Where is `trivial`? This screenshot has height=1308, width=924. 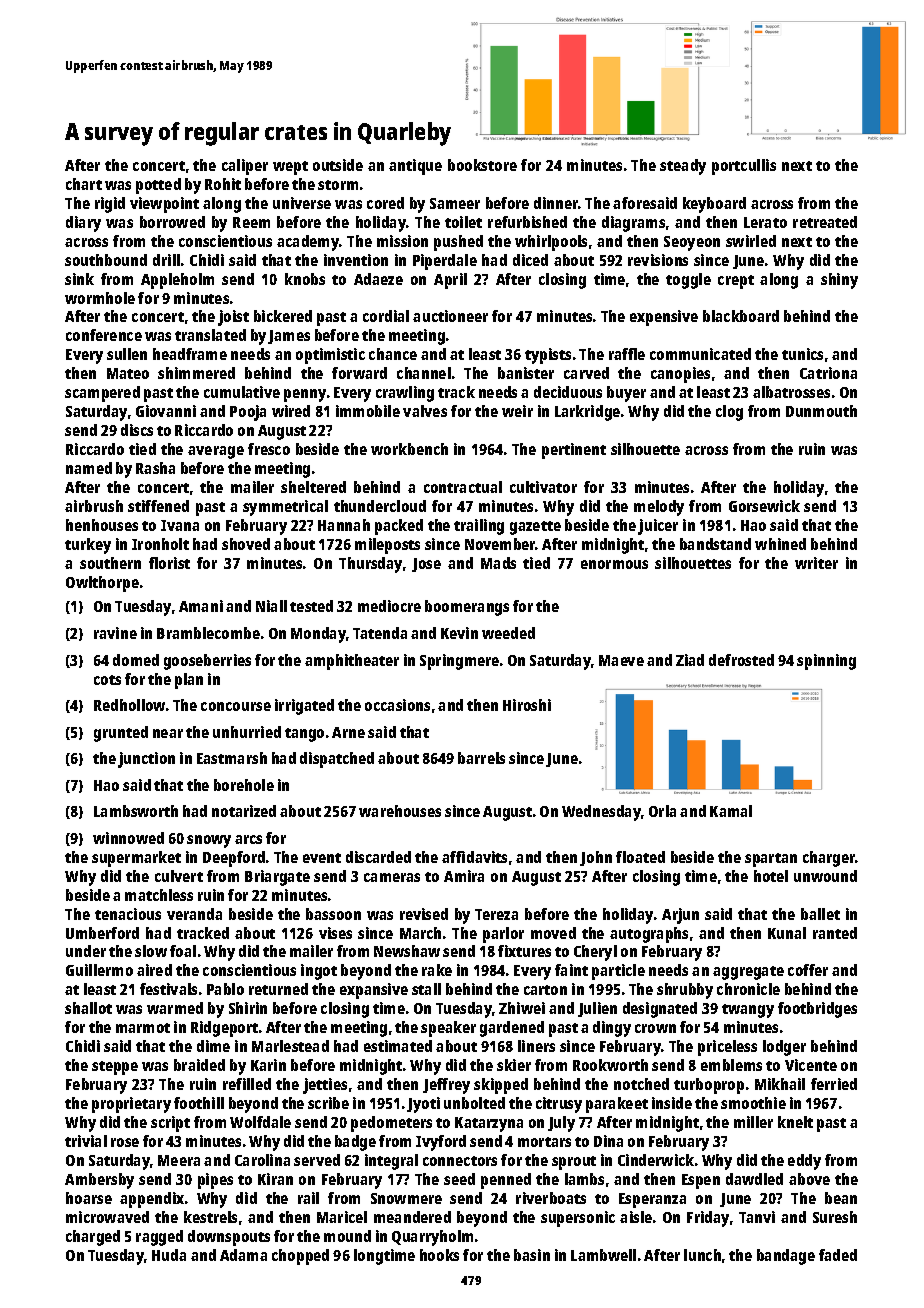
trivial is located at coordinates (86, 1141).
